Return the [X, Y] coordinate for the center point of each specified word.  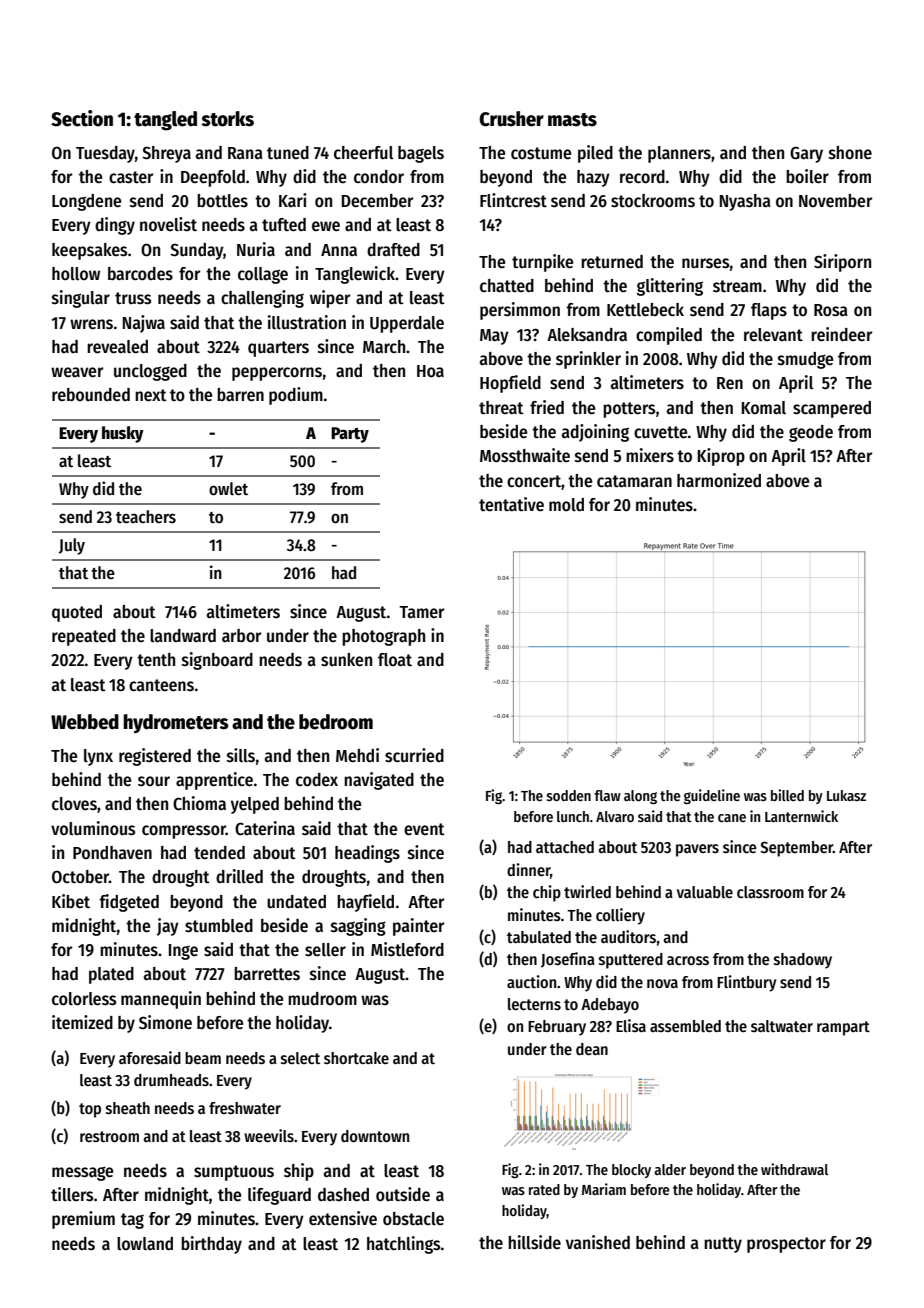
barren [240, 395]
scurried [414, 755]
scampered [832, 409]
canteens [161, 685]
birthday [211, 1245]
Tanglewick [355, 275]
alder [670, 1169]
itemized [82, 1022]
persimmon [520, 311]
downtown [375, 1136]
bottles [222, 201]
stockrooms [653, 201]
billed [787, 795]
